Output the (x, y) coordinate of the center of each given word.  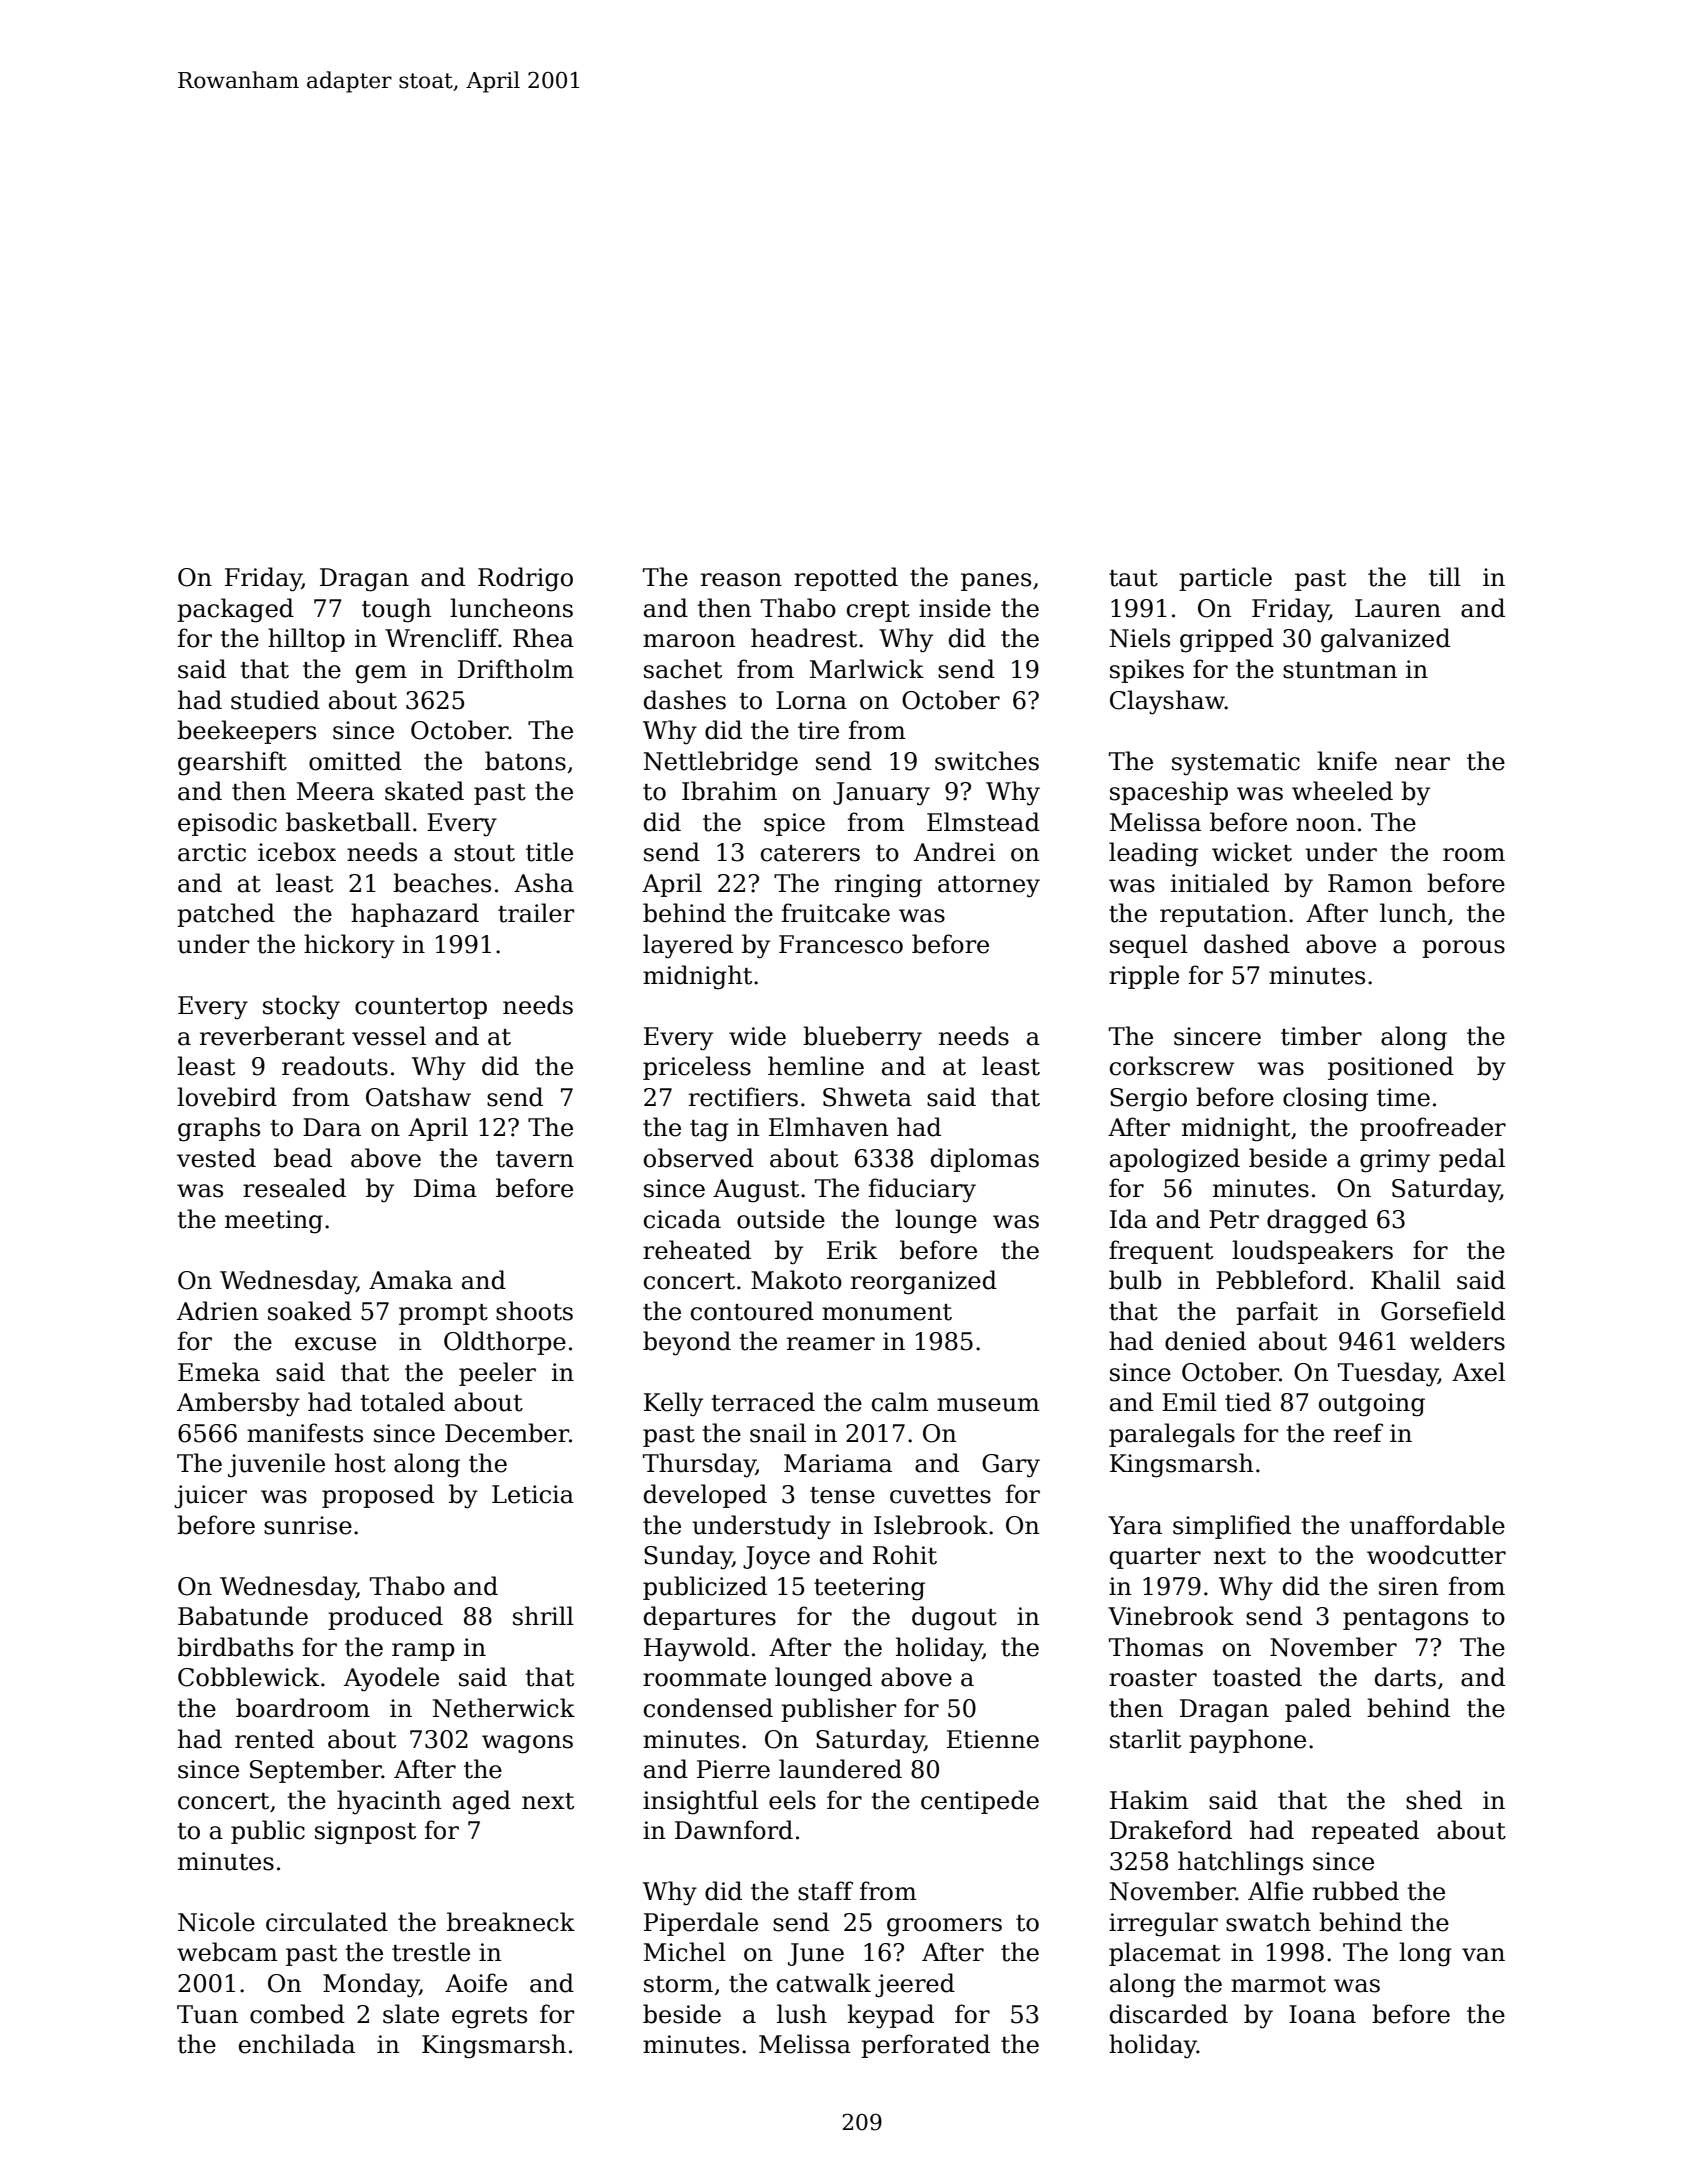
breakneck (511, 1922)
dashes (685, 700)
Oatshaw (418, 1097)
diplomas (985, 1160)
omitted (355, 761)
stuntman (1340, 670)
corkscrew (1172, 1066)
